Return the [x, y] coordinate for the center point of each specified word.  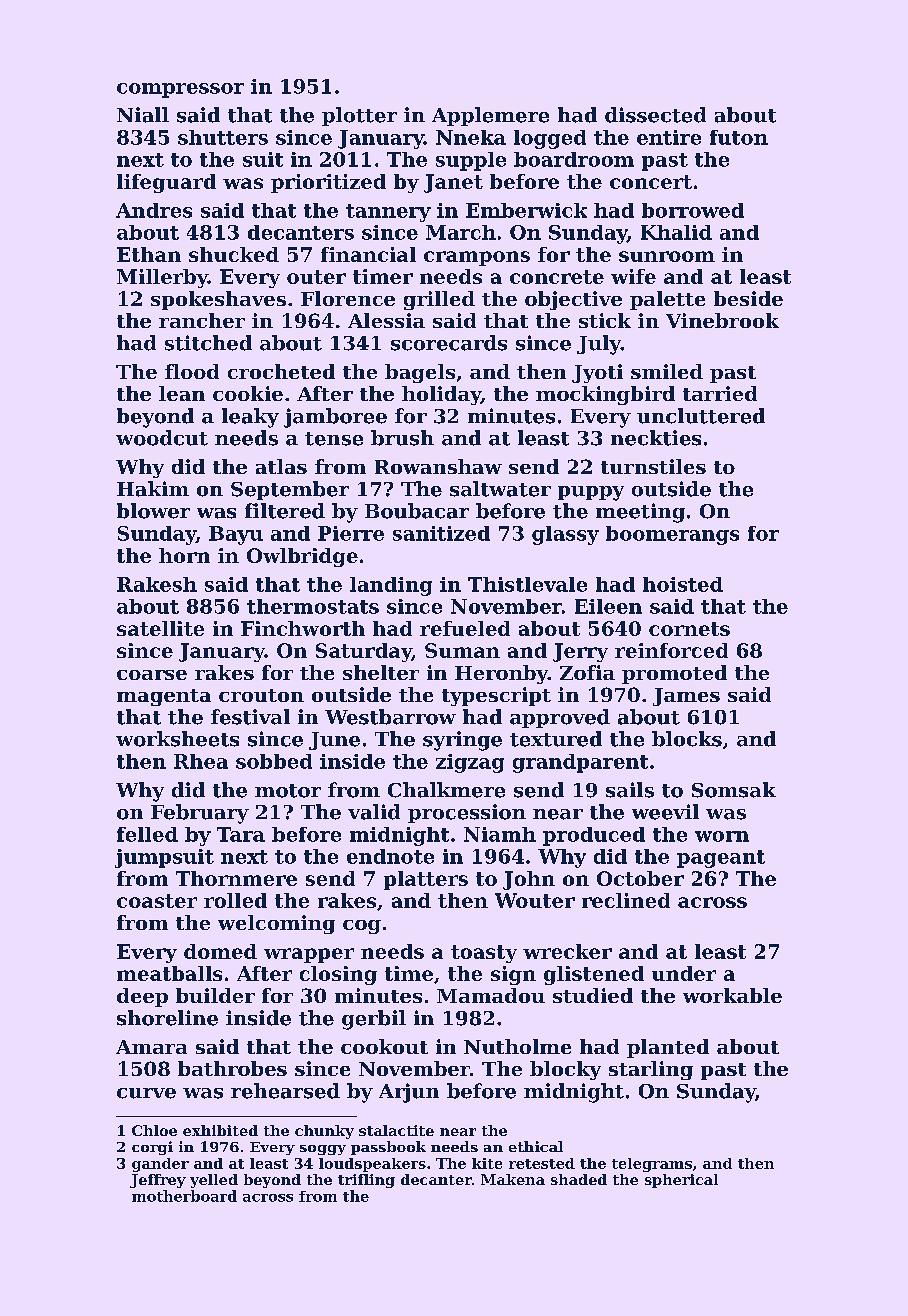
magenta [164, 697]
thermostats [313, 606]
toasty [484, 954]
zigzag [470, 763]
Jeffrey [158, 1181]
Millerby [162, 278]
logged [550, 139]
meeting [640, 513]
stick [605, 320]
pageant [721, 859]
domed [220, 951]
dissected [655, 115]
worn [722, 836]
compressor [180, 90]
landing [391, 586]
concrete [557, 277]
